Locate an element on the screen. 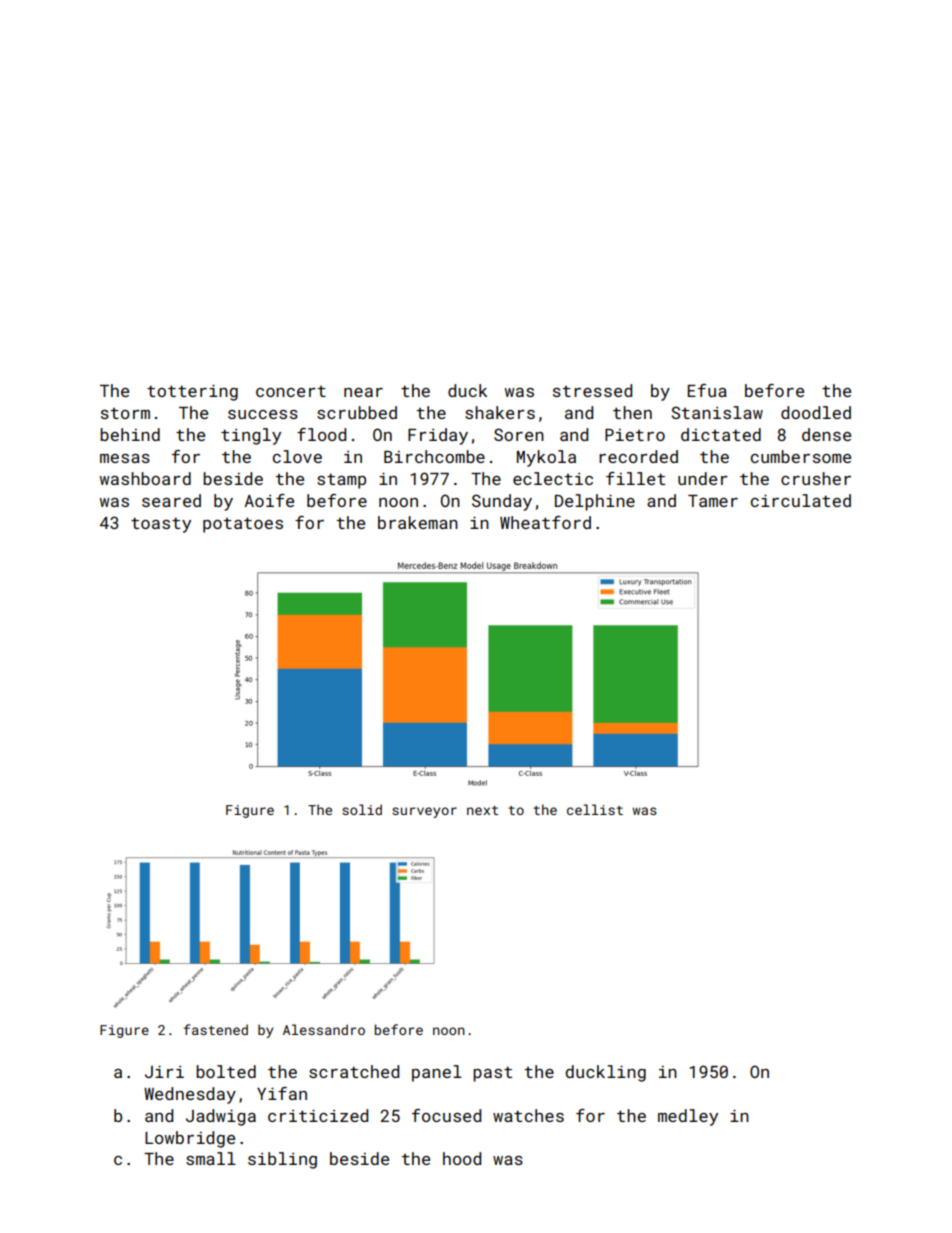 The width and height of the screenshot is (952, 1233). tottering is located at coordinates (192, 392).
